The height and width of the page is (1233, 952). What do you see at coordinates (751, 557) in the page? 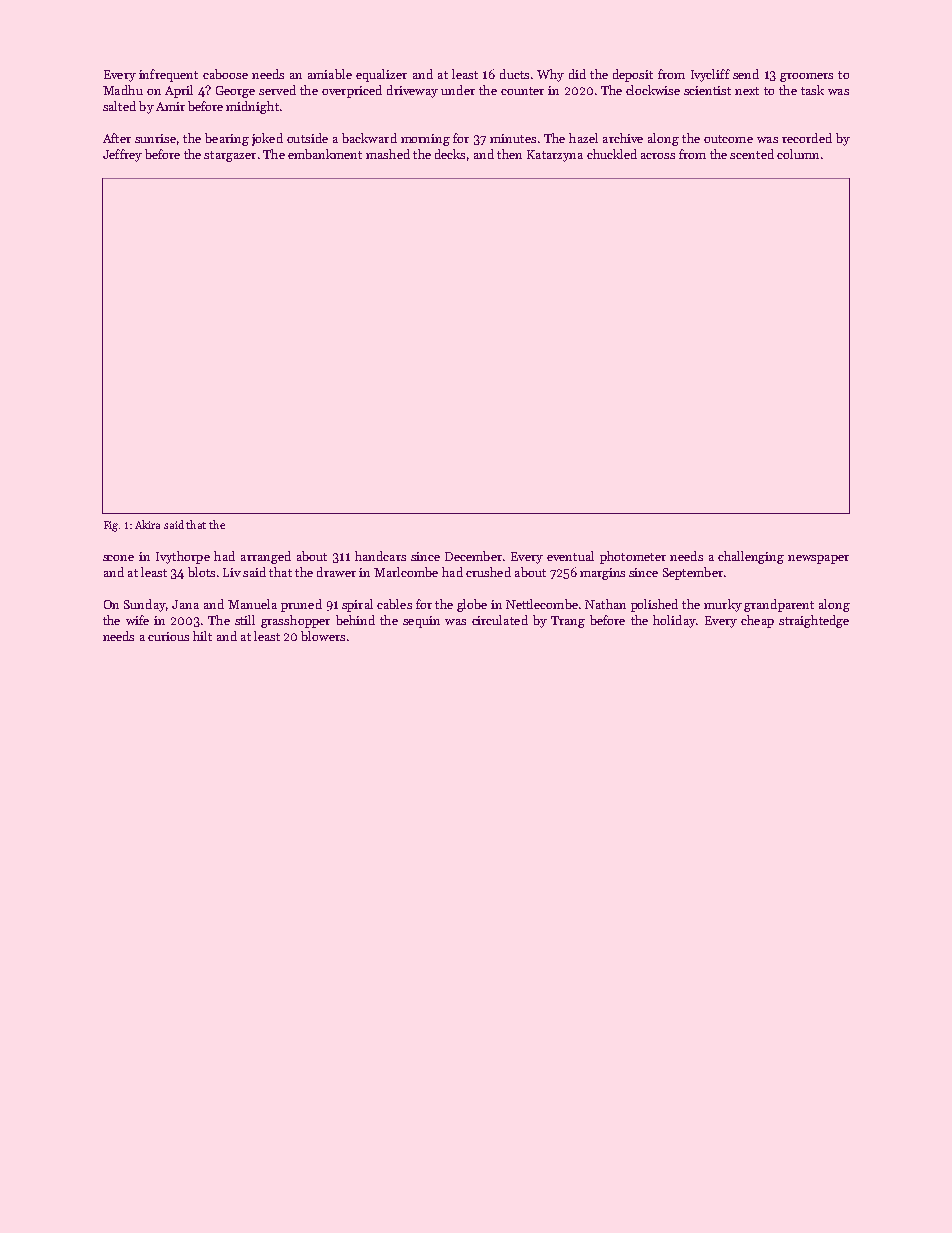
I see `challenging` at bounding box center [751, 557].
